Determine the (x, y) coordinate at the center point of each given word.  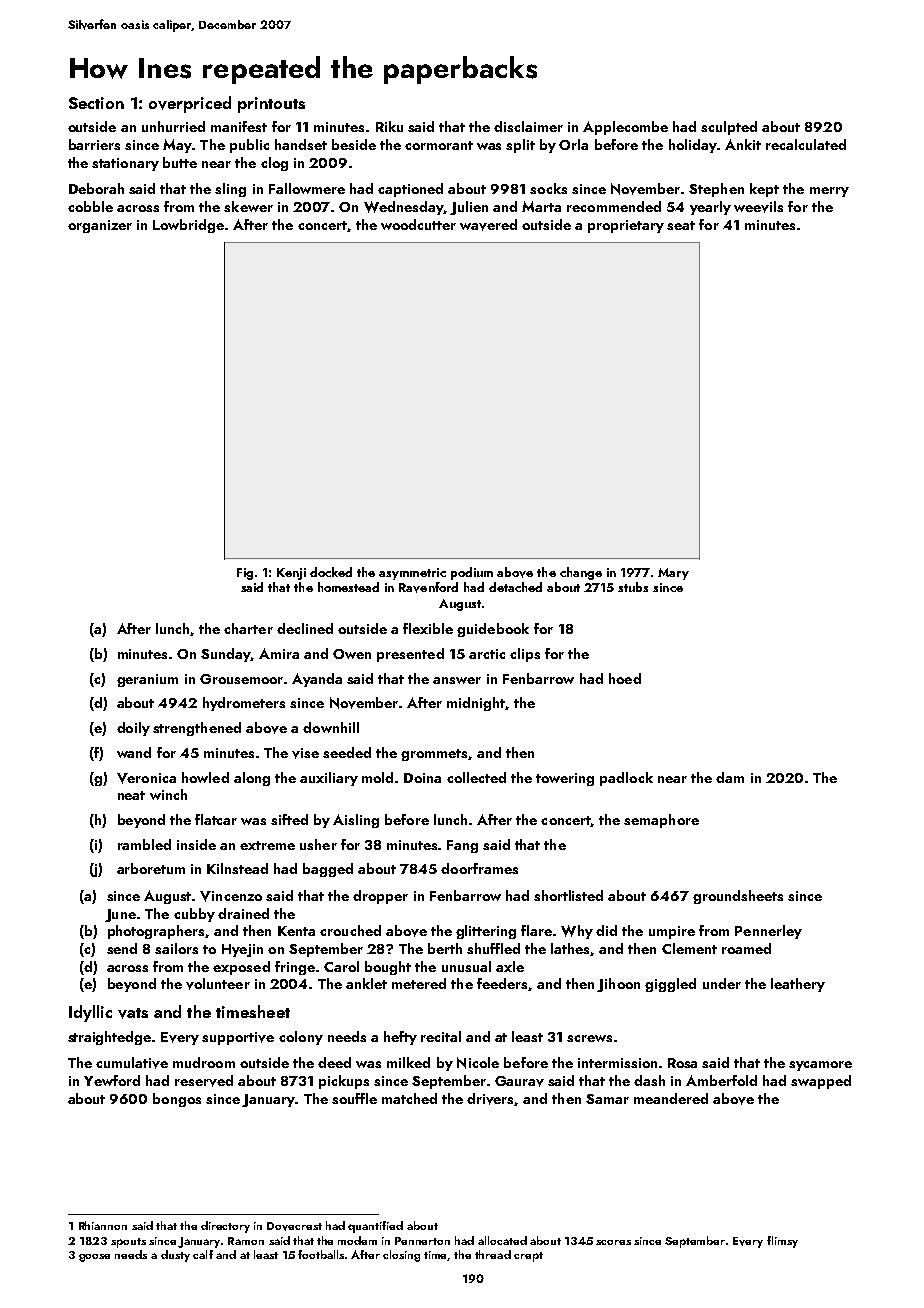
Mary (673, 574)
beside (354, 144)
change (581, 573)
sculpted (729, 128)
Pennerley (768, 932)
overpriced (190, 104)
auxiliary (329, 779)
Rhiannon (103, 1225)
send (122, 948)
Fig (245, 574)
